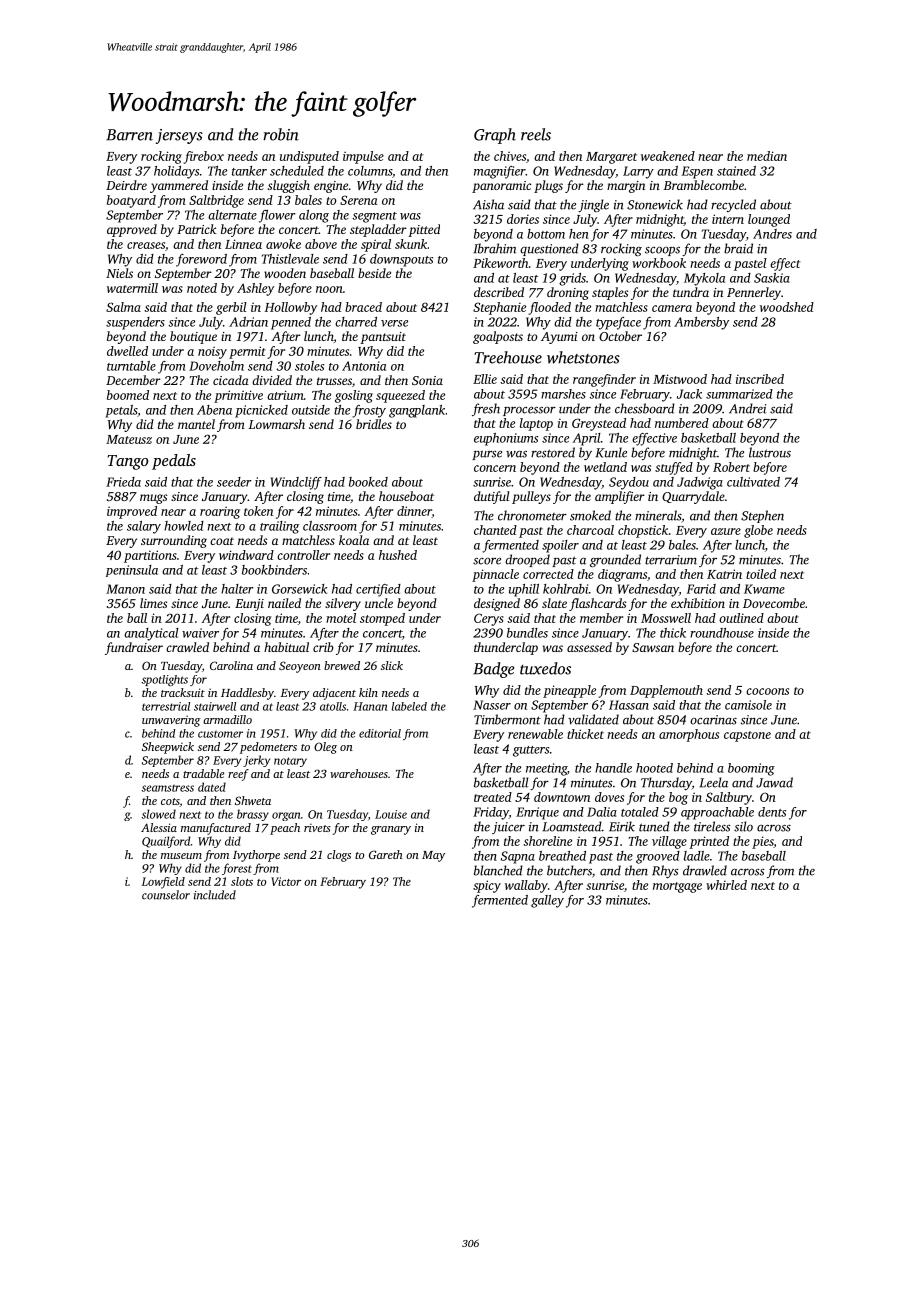 This screenshot has width=924, height=1308. Describe the element at coordinates (281, 134) in the screenshot. I see `robin` at that location.
